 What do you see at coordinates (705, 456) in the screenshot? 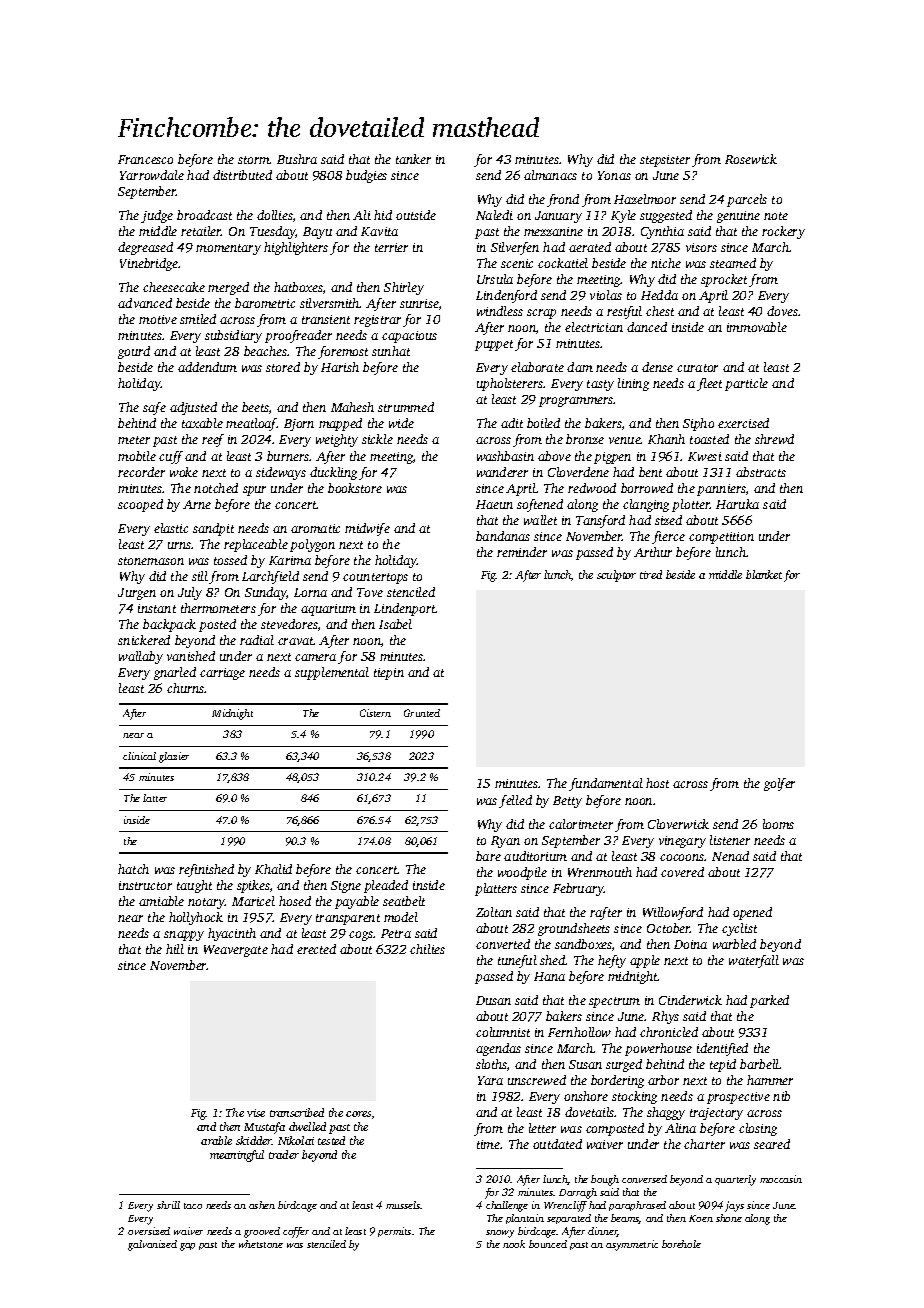
I see `Kwesi` at bounding box center [705, 456].
